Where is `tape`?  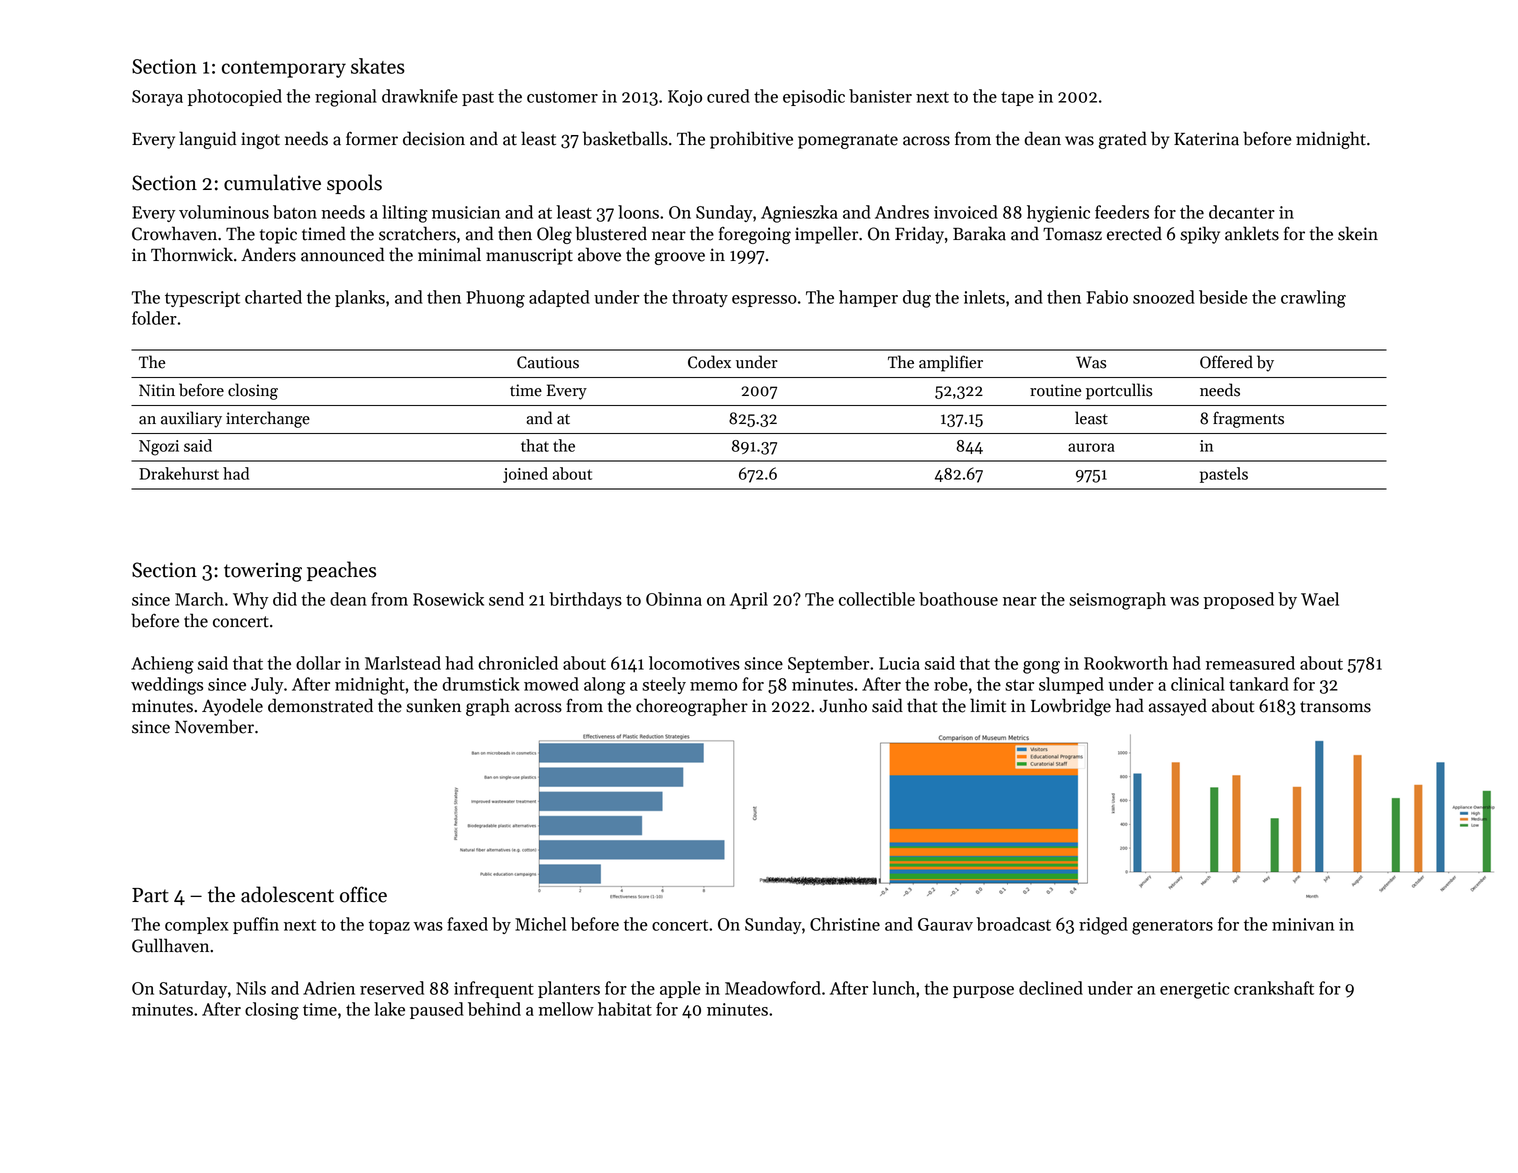 tape is located at coordinates (1017, 99).
